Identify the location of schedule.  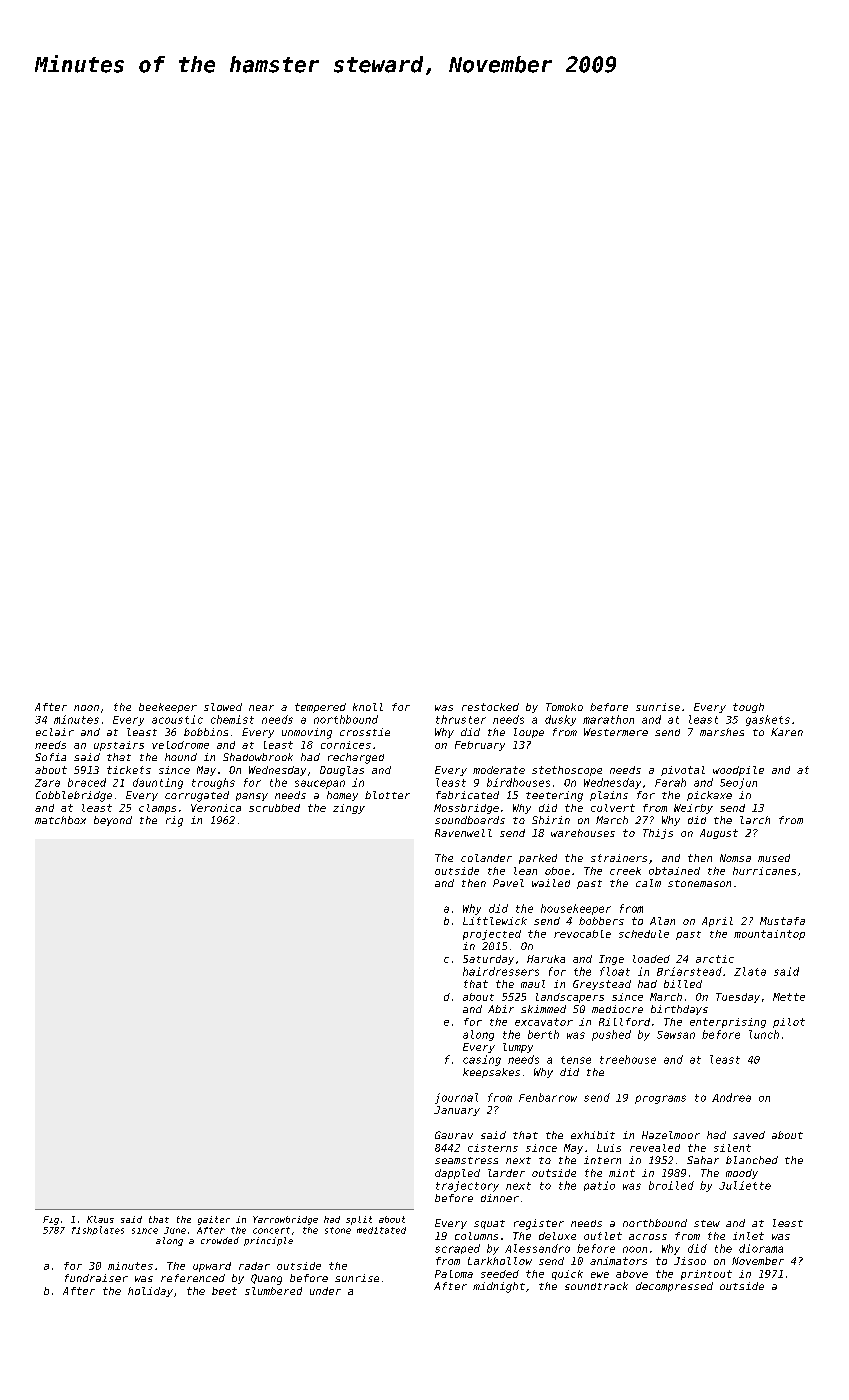
(644, 934).
